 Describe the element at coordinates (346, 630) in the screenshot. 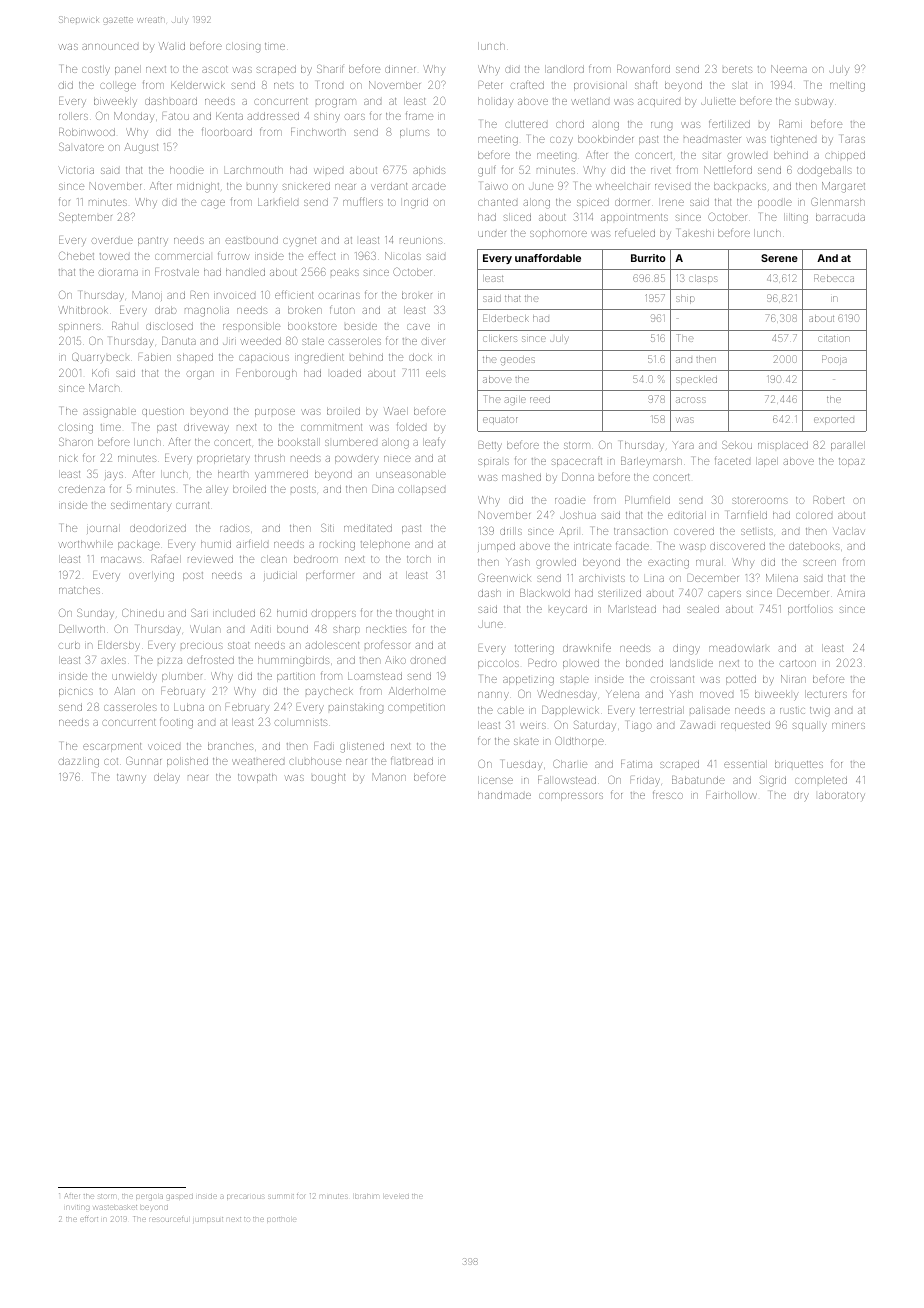

I see `sharp` at that location.
